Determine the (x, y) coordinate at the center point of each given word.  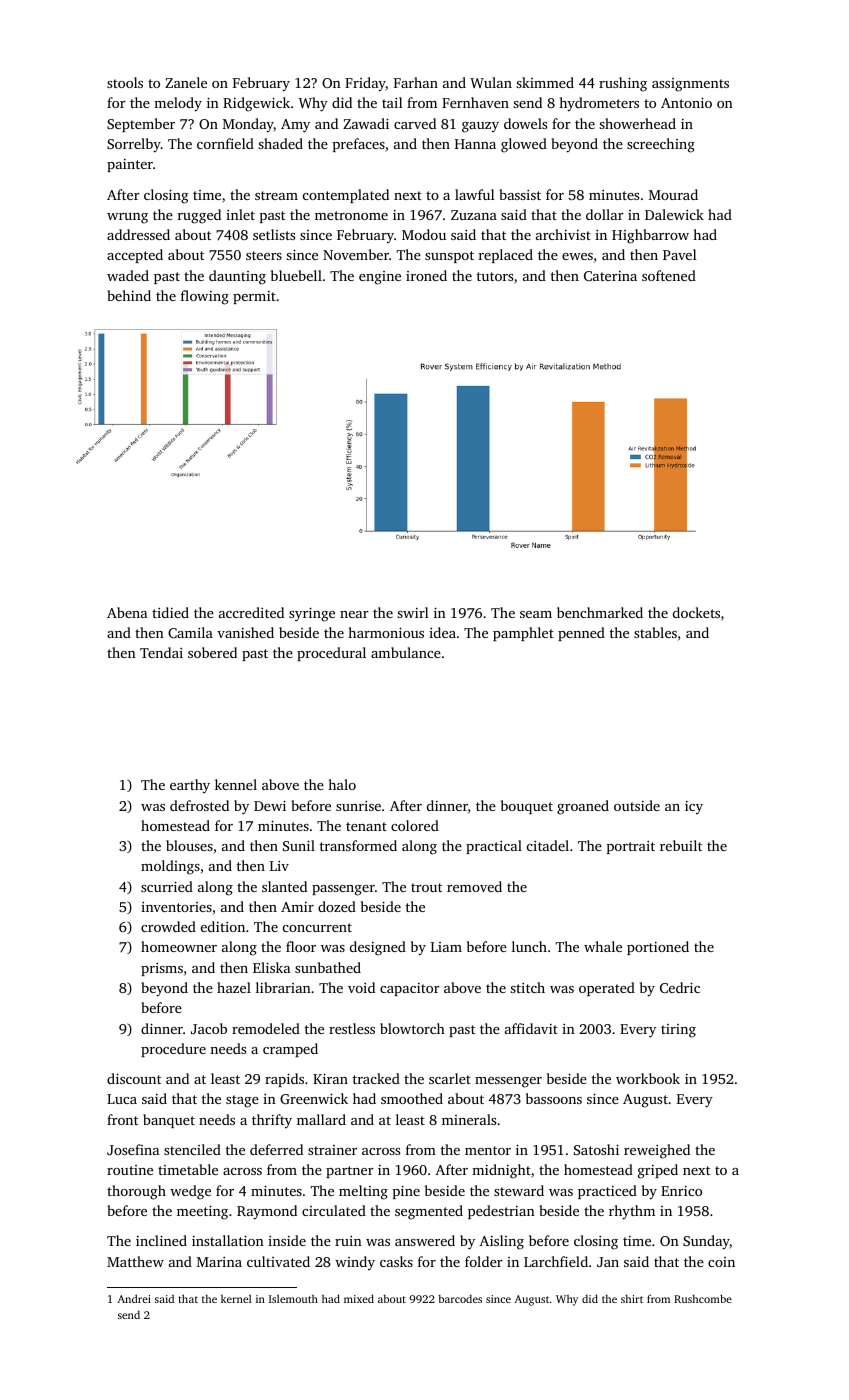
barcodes (460, 1298)
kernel (236, 1298)
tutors (495, 276)
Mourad (673, 194)
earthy (190, 786)
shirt (632, 1298)
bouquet (527, 807)
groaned (583, 807)
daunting (237, 277)
